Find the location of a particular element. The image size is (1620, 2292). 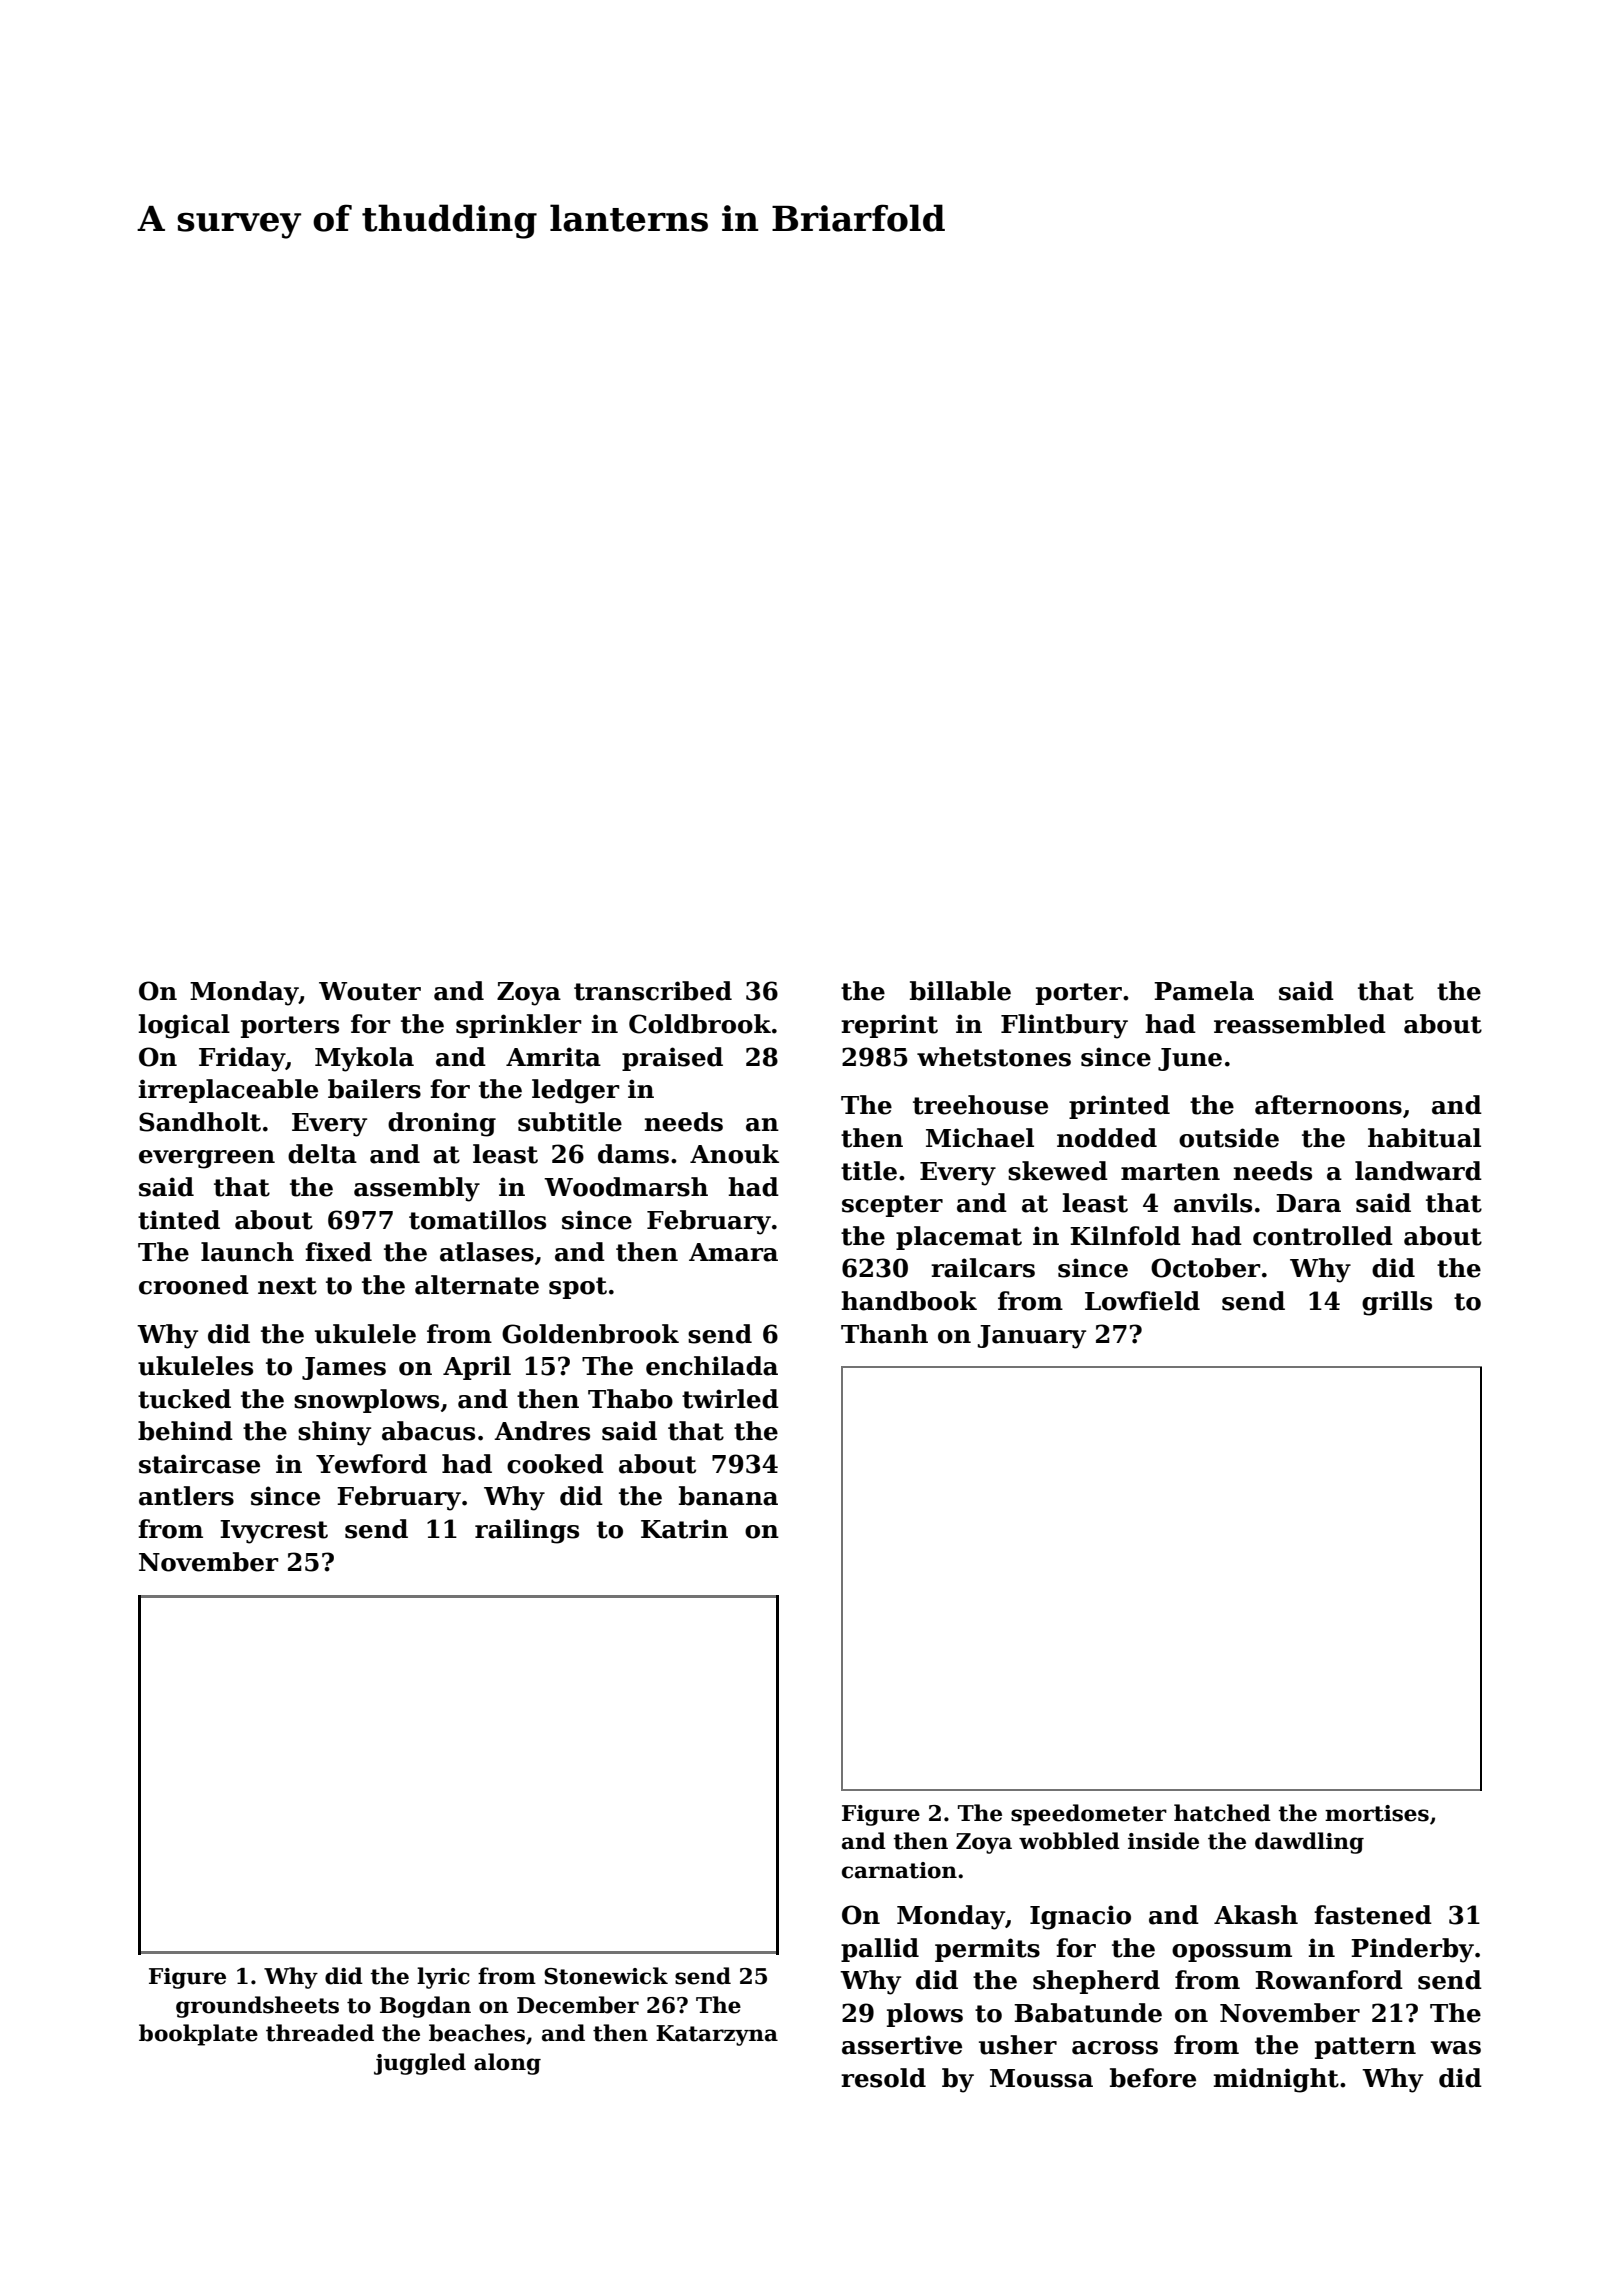

Pamela is located at coordinates (1204, 991).
